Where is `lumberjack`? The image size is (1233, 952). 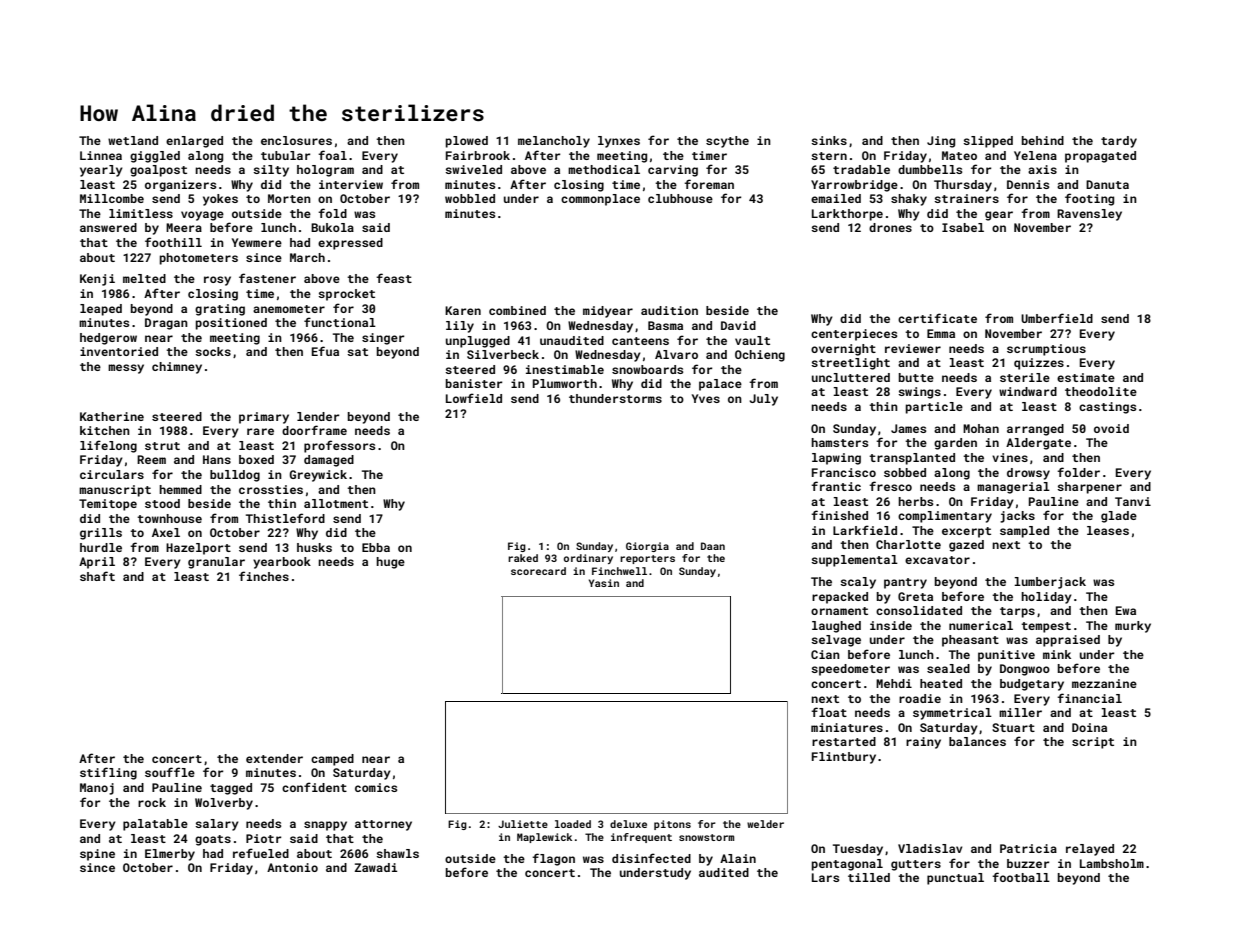
lumberjack is located at coordinates (1050, 583).
